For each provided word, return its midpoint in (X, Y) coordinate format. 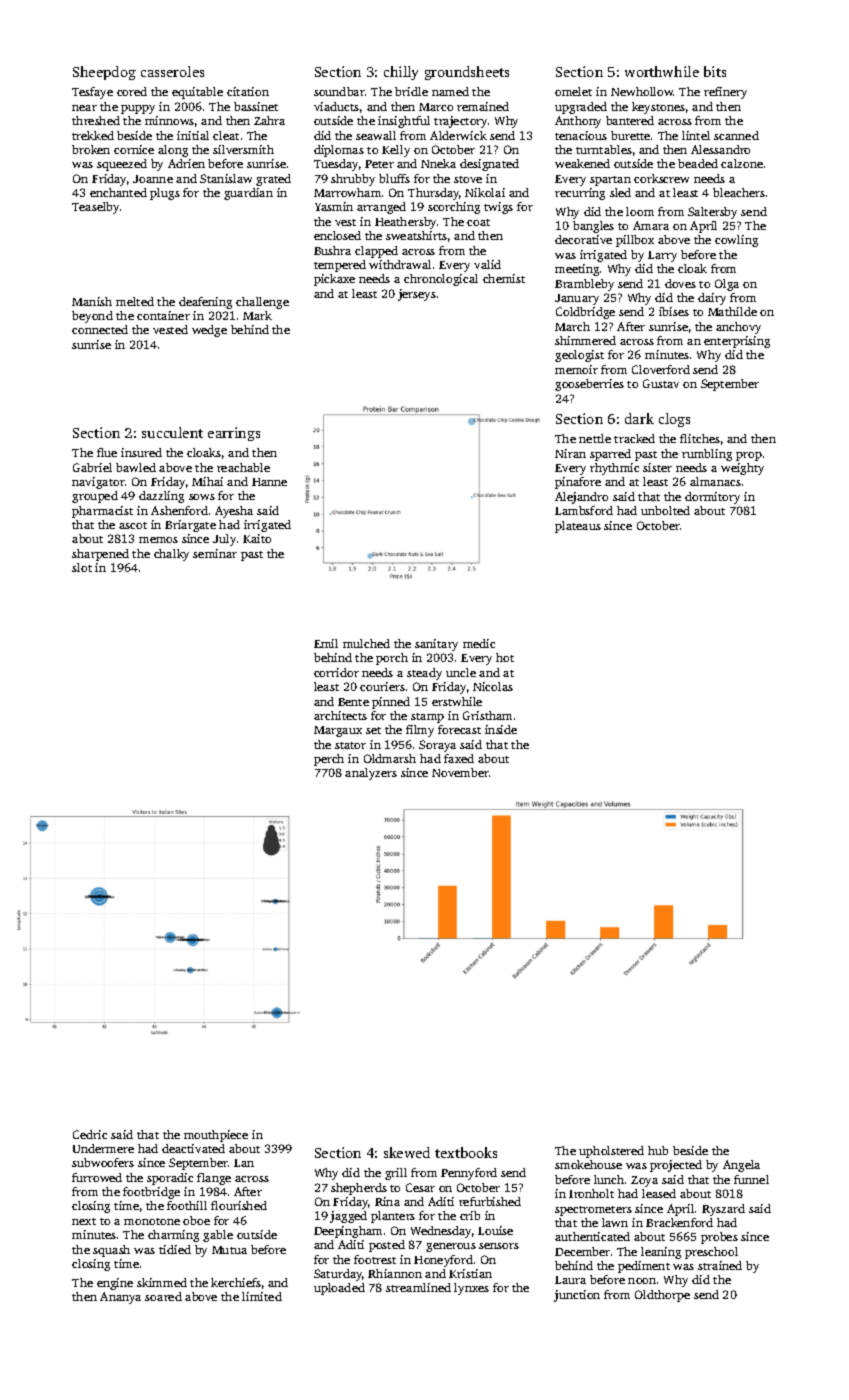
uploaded (339, 1289)
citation (248, 91)
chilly (401, 73)
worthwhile (662, 71)
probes (719, 1238)
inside (501, 729)
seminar (215, 553)
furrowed (97, 1177)
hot (505, 657)
